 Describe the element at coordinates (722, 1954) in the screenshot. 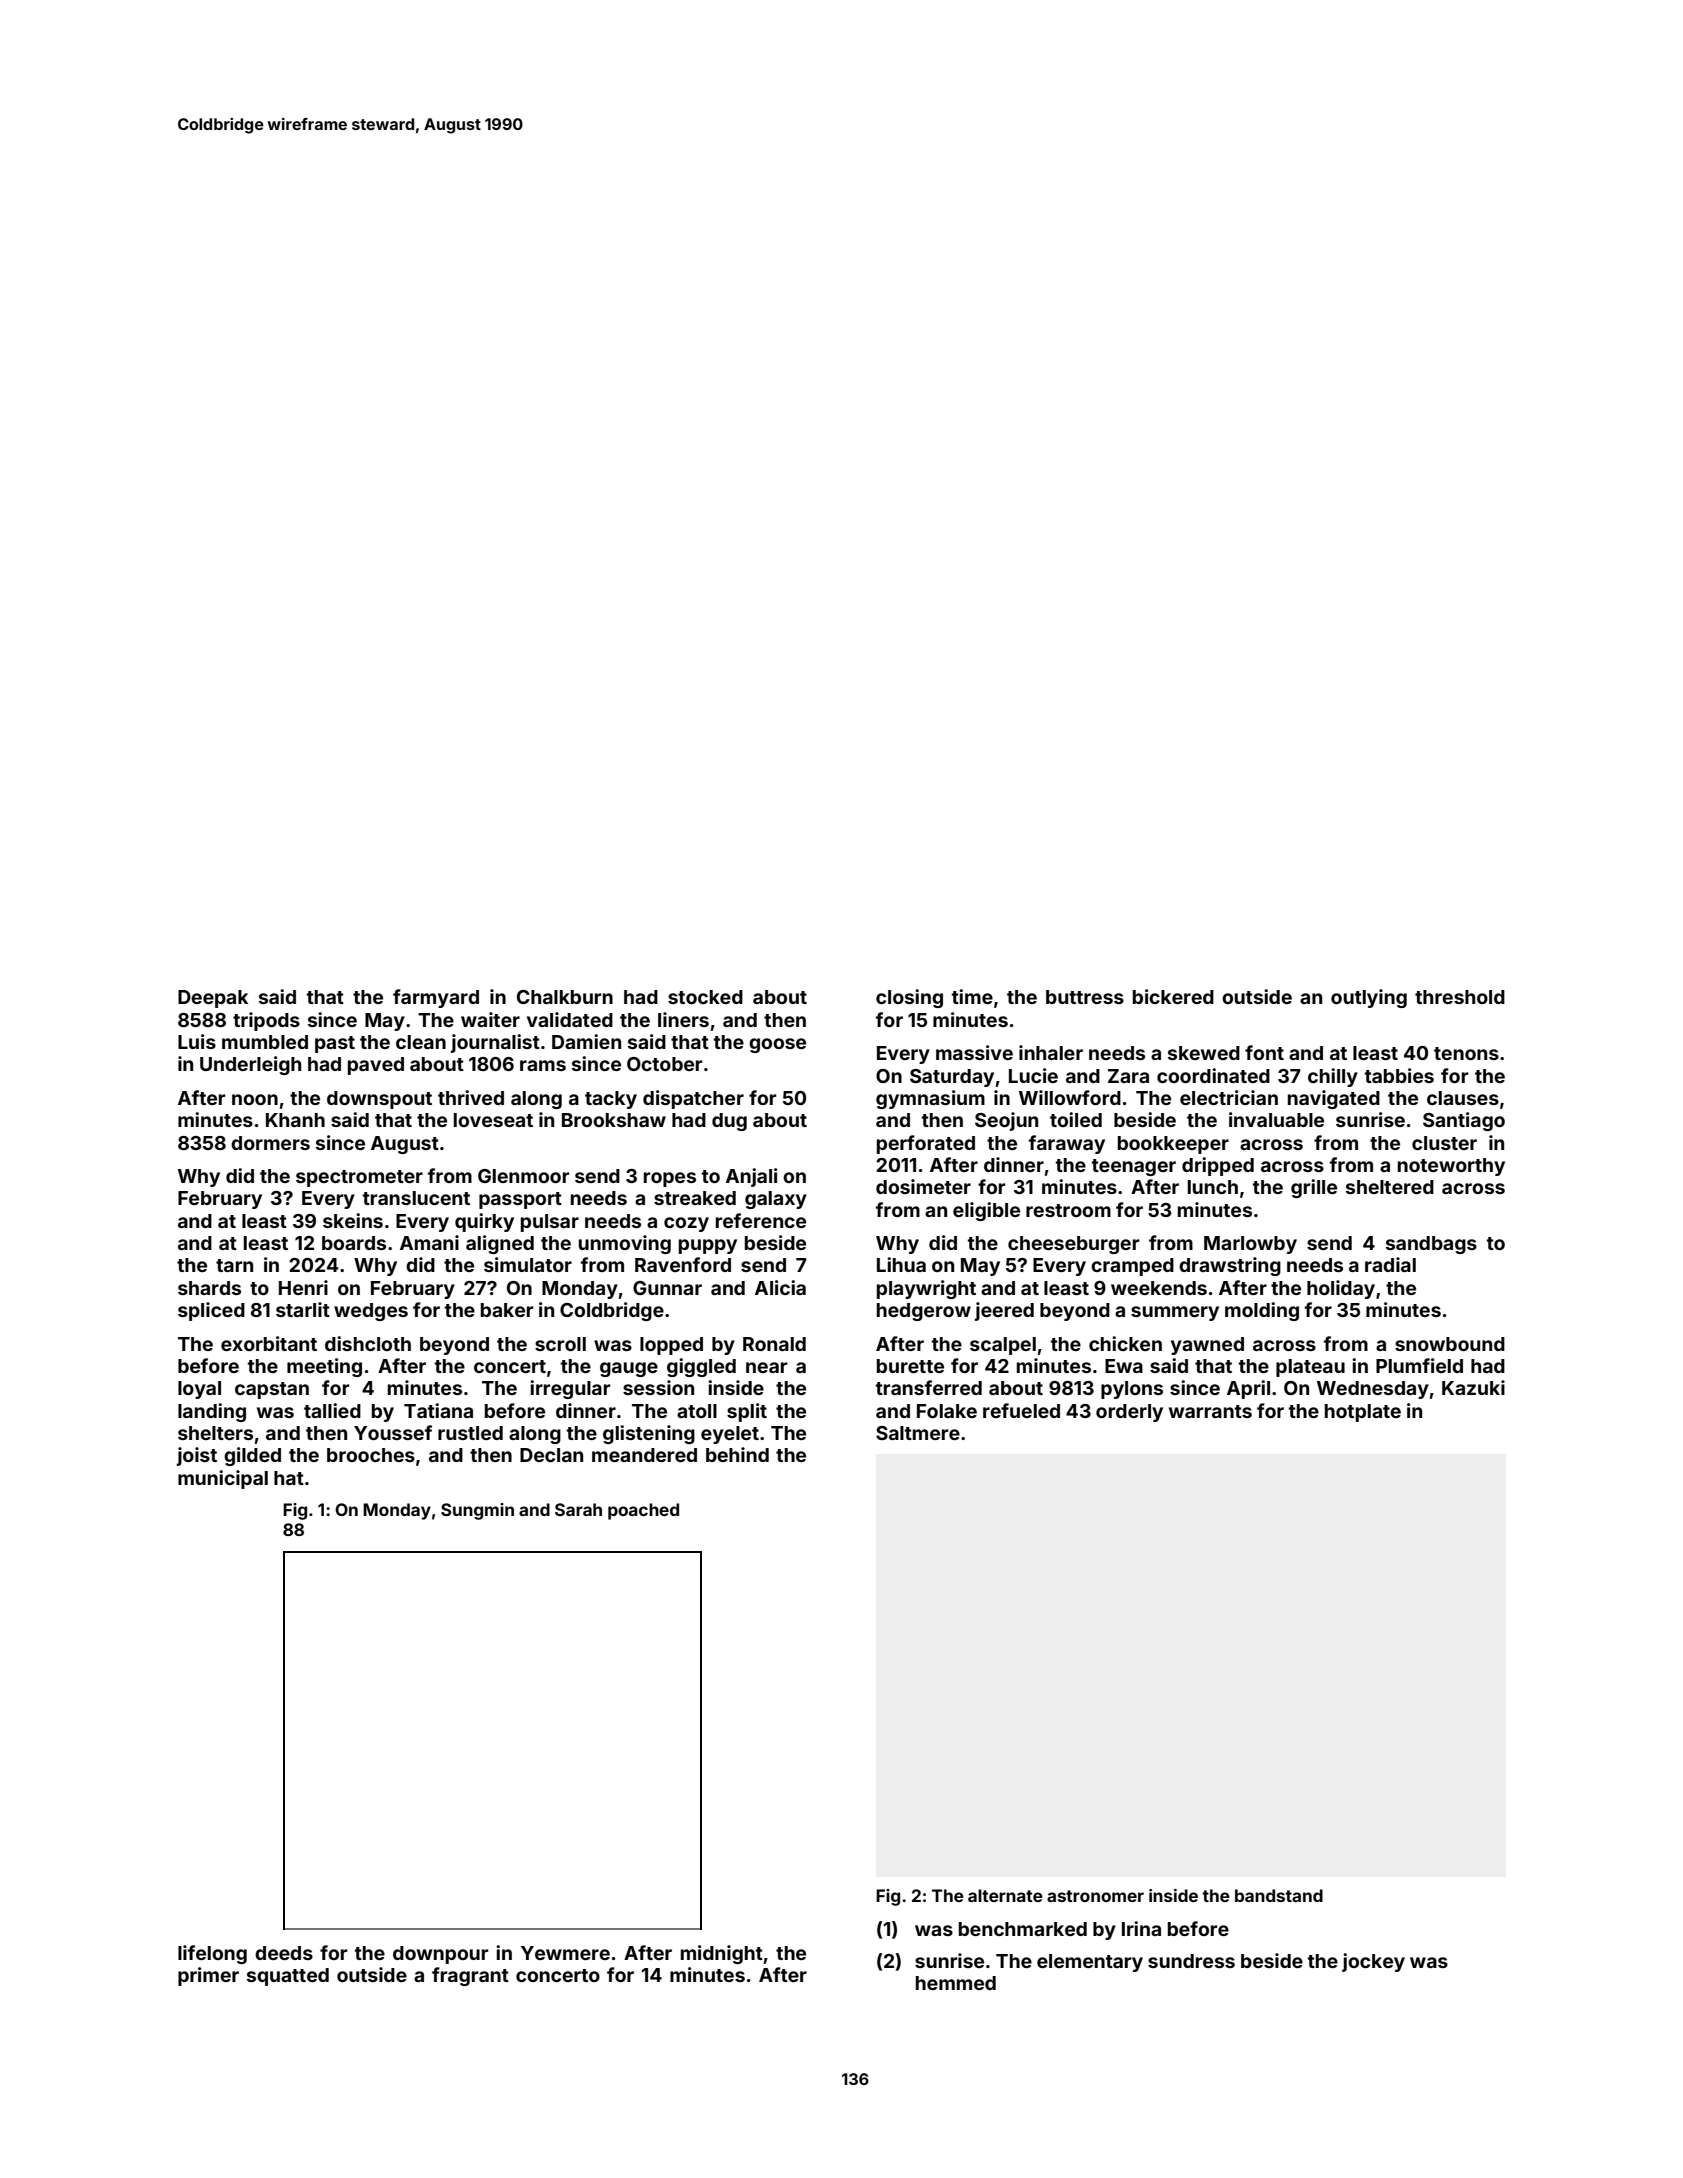

I see `midnight` at that location.
